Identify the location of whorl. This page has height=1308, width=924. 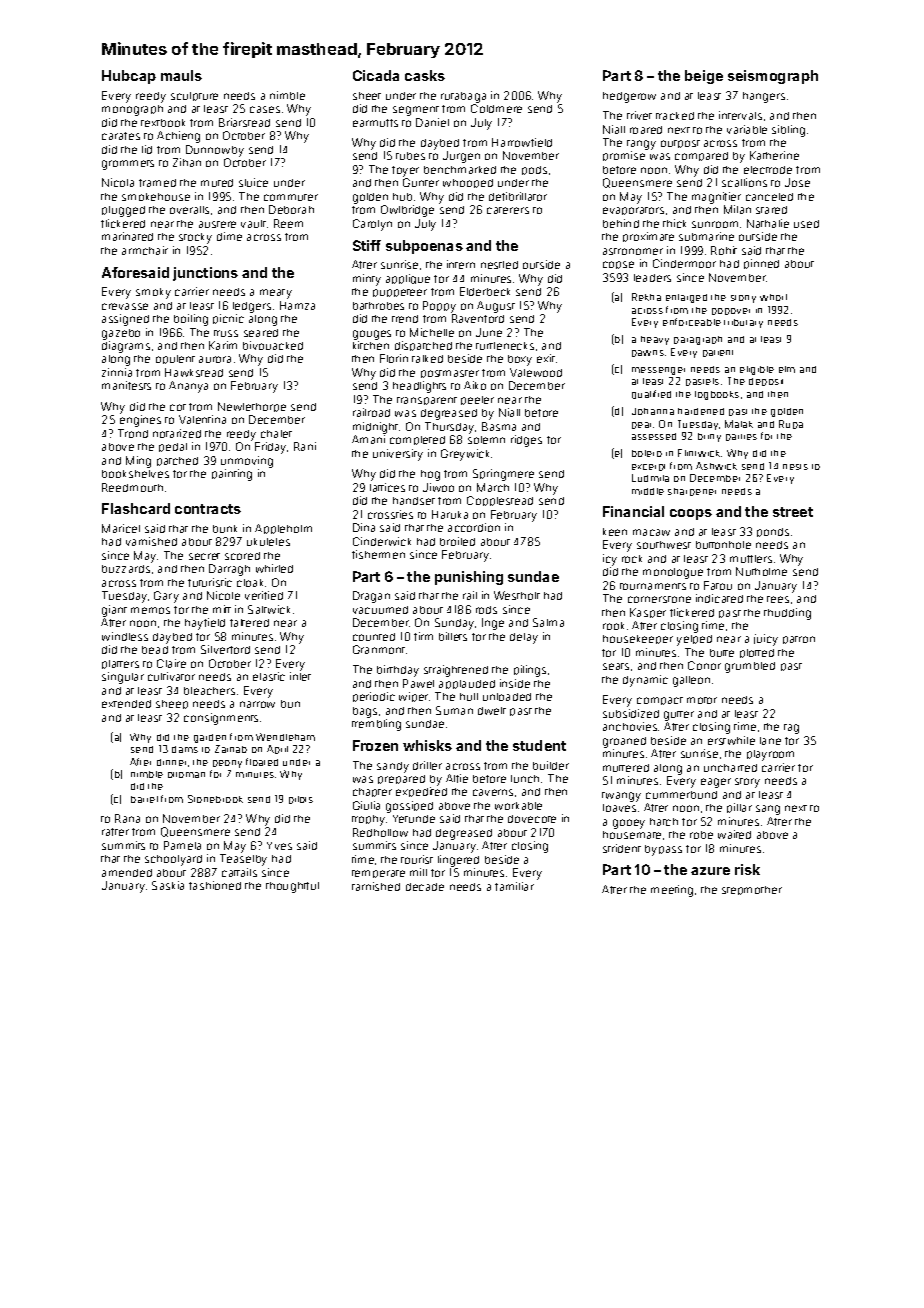
(773, 297).
